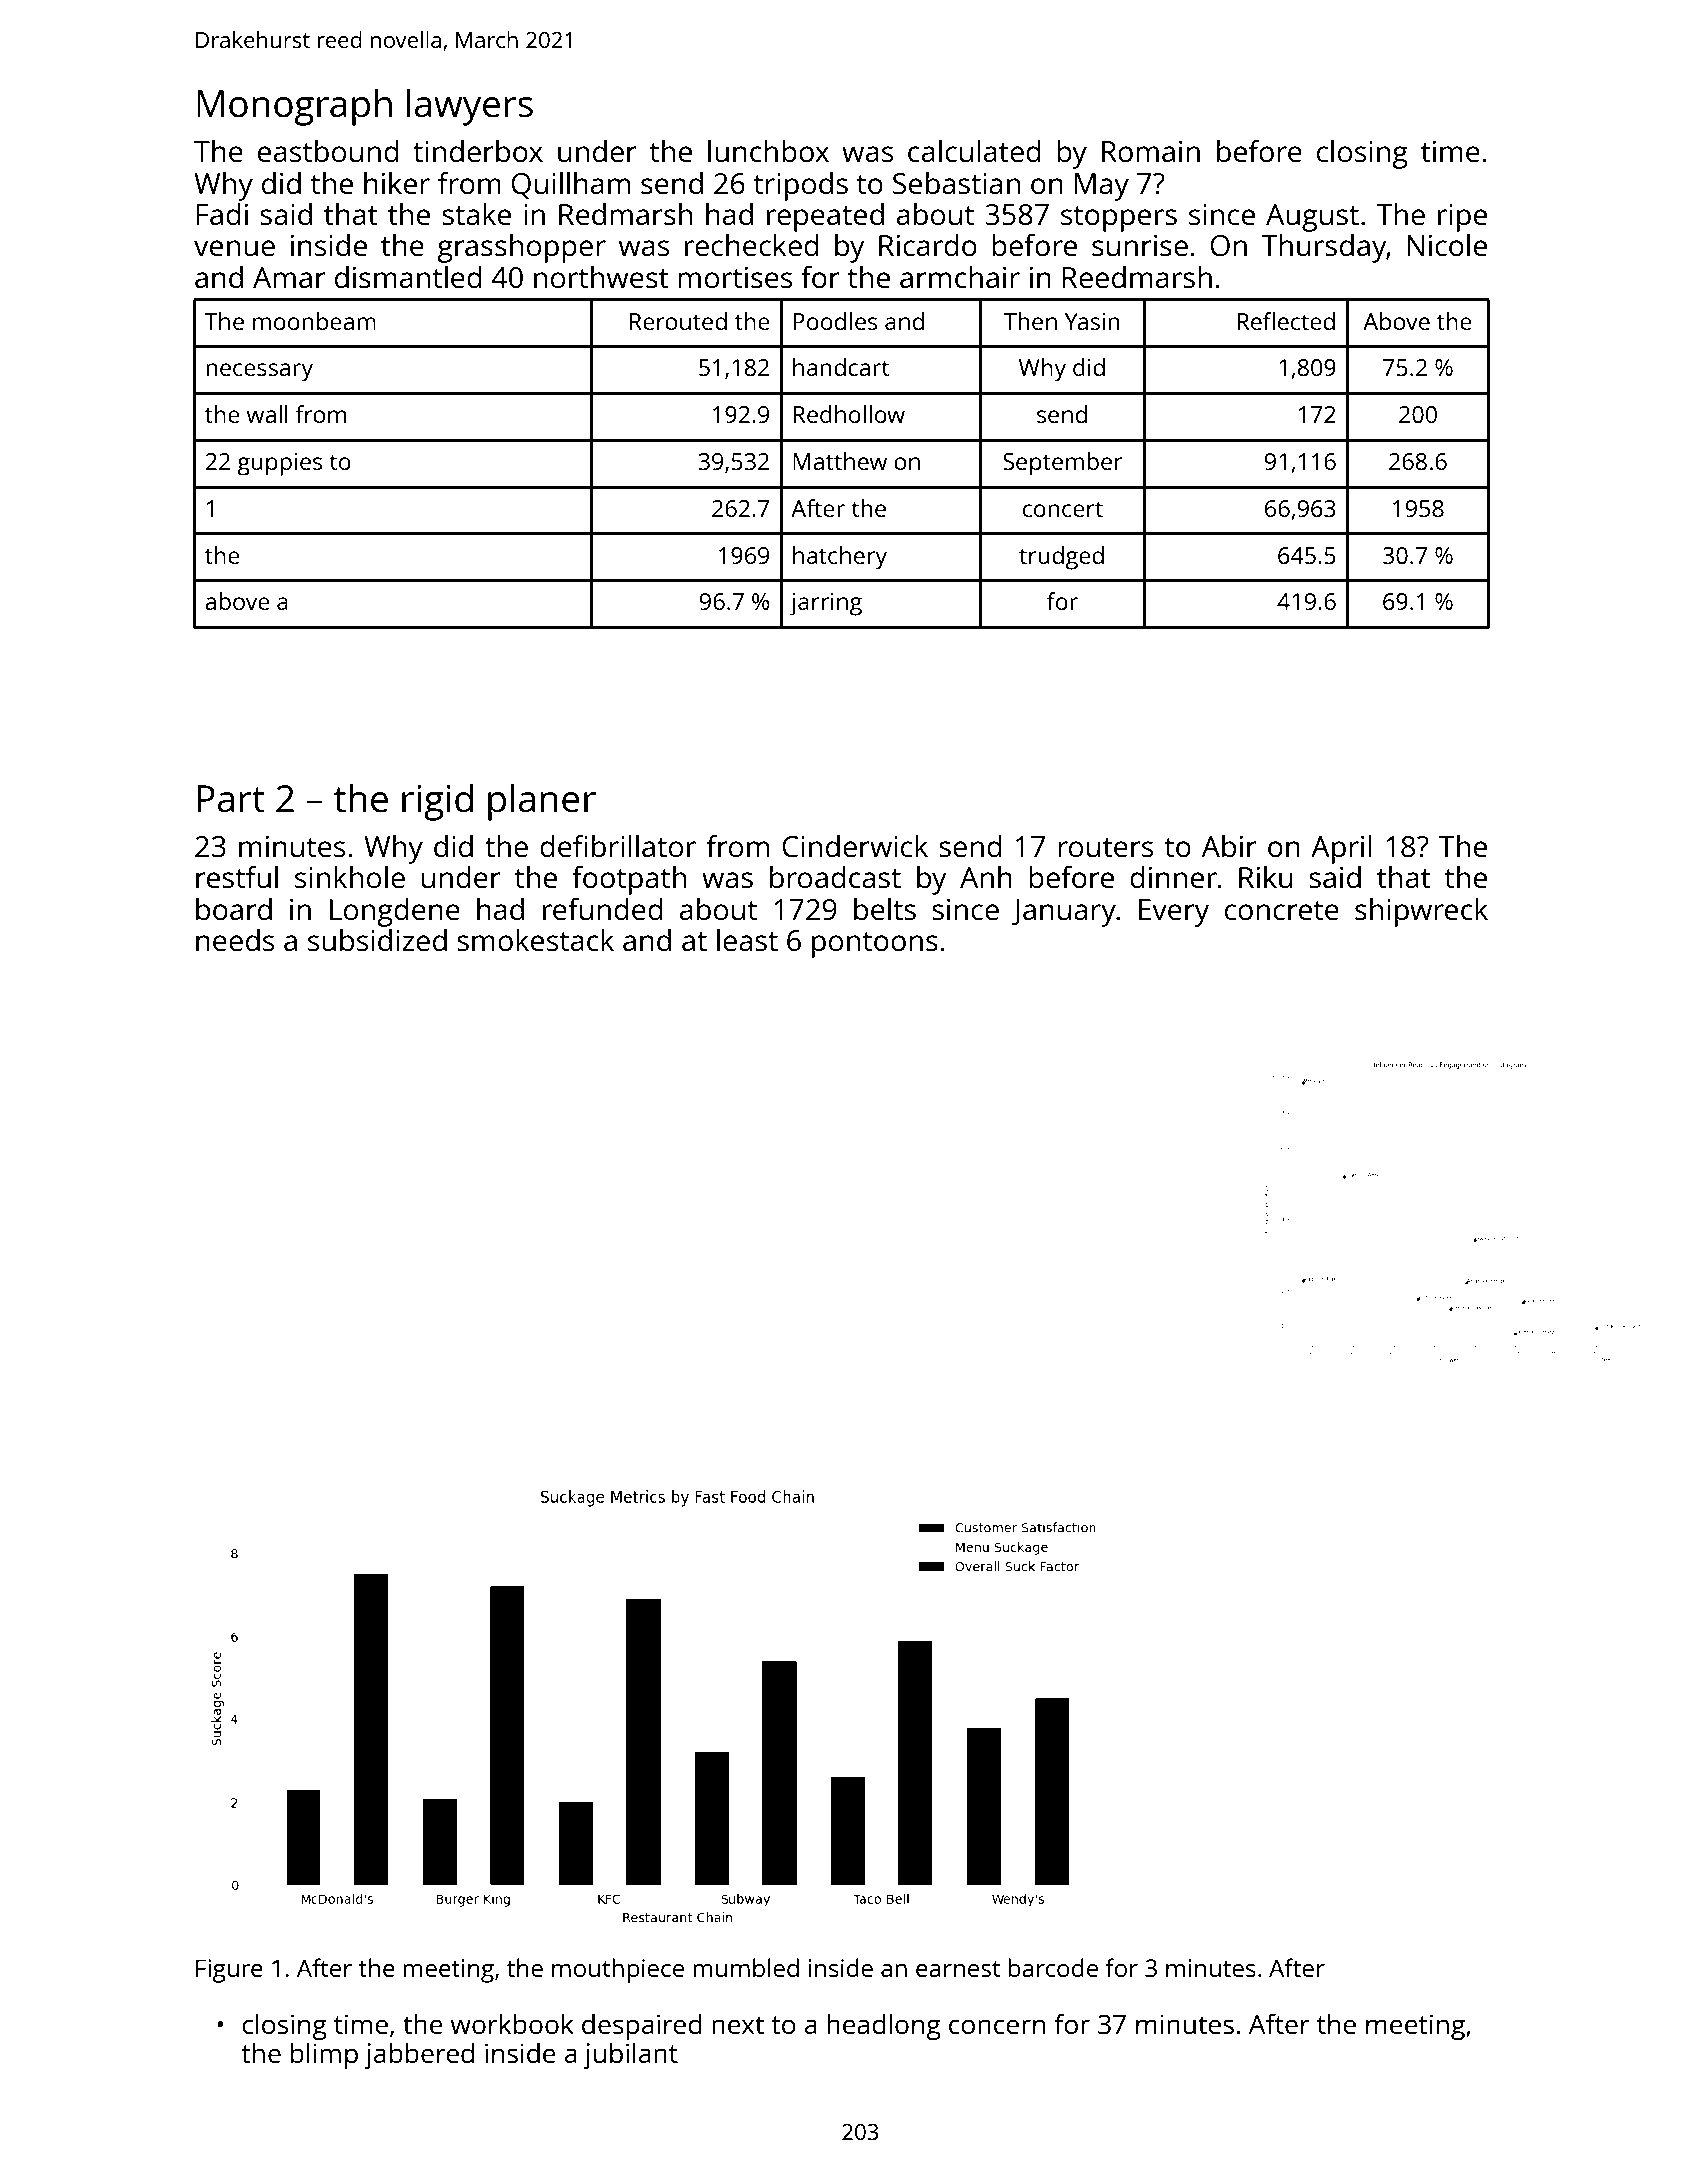 The image size is (1683, 2178). What do you see at coordinates (237, 877) in the screenshot?
I see `restful` at bounding box center [237, 877].
